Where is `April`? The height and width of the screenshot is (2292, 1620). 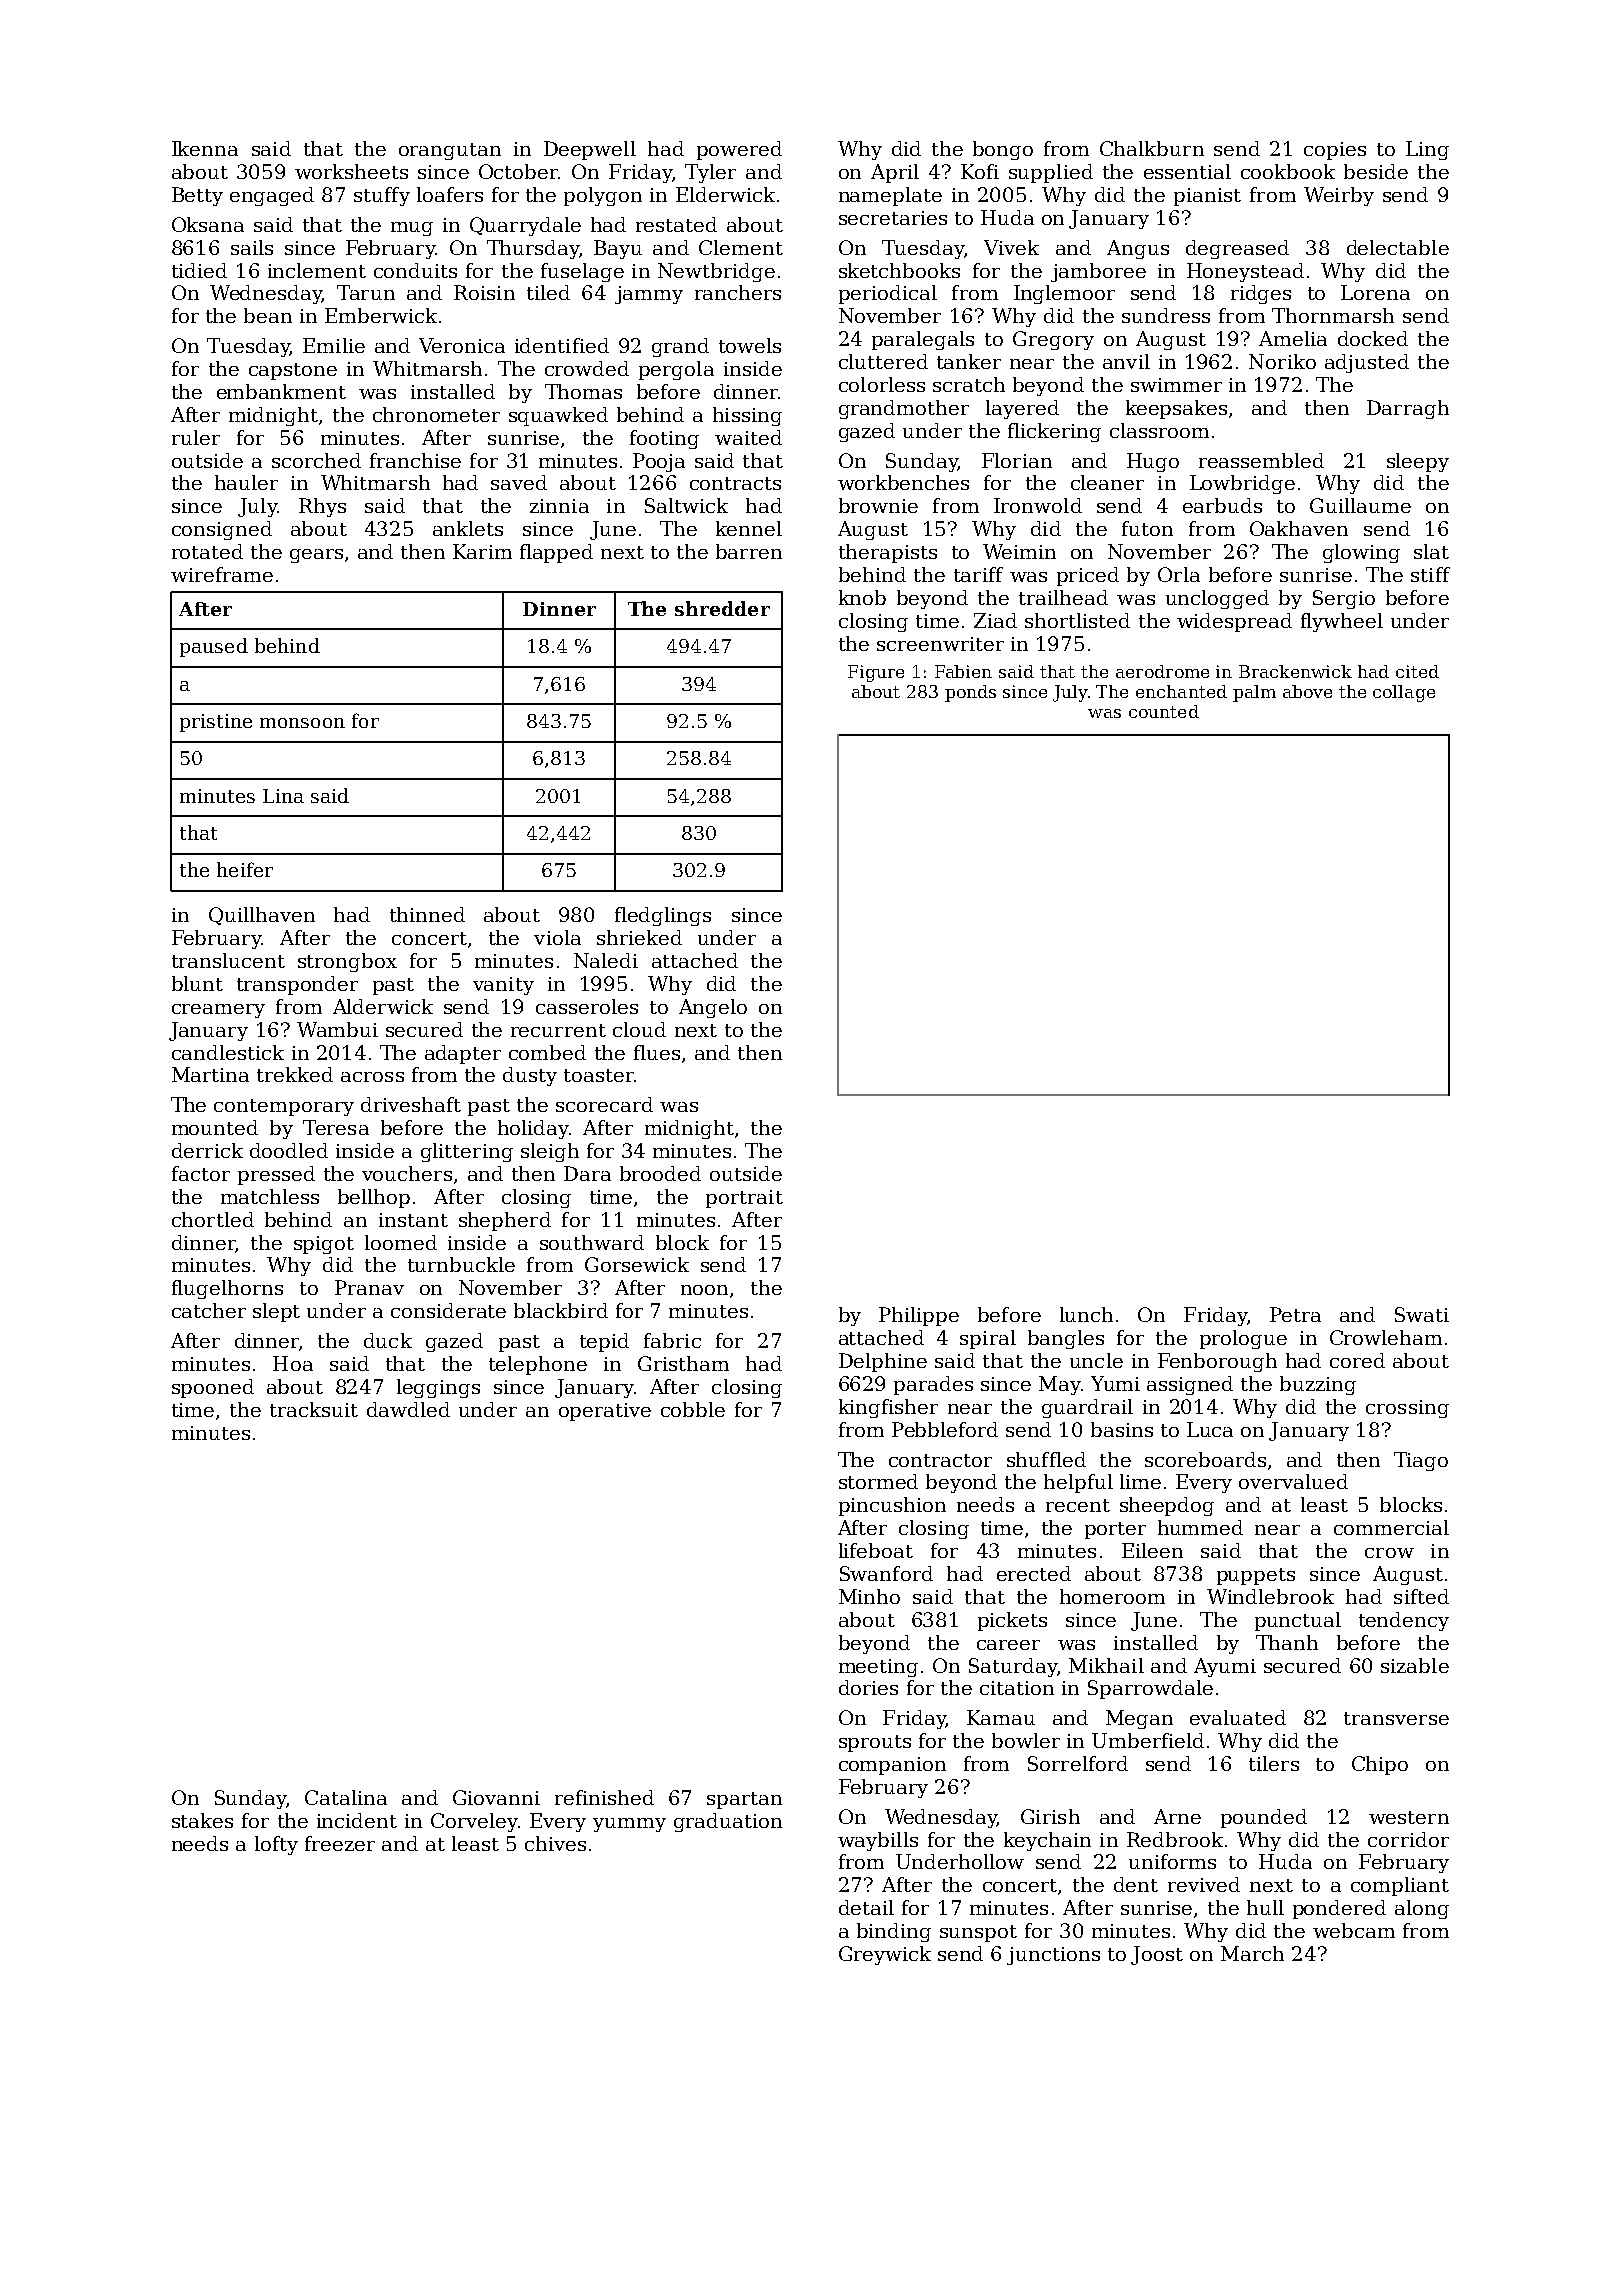
April is located at coordinates (895, 173).
